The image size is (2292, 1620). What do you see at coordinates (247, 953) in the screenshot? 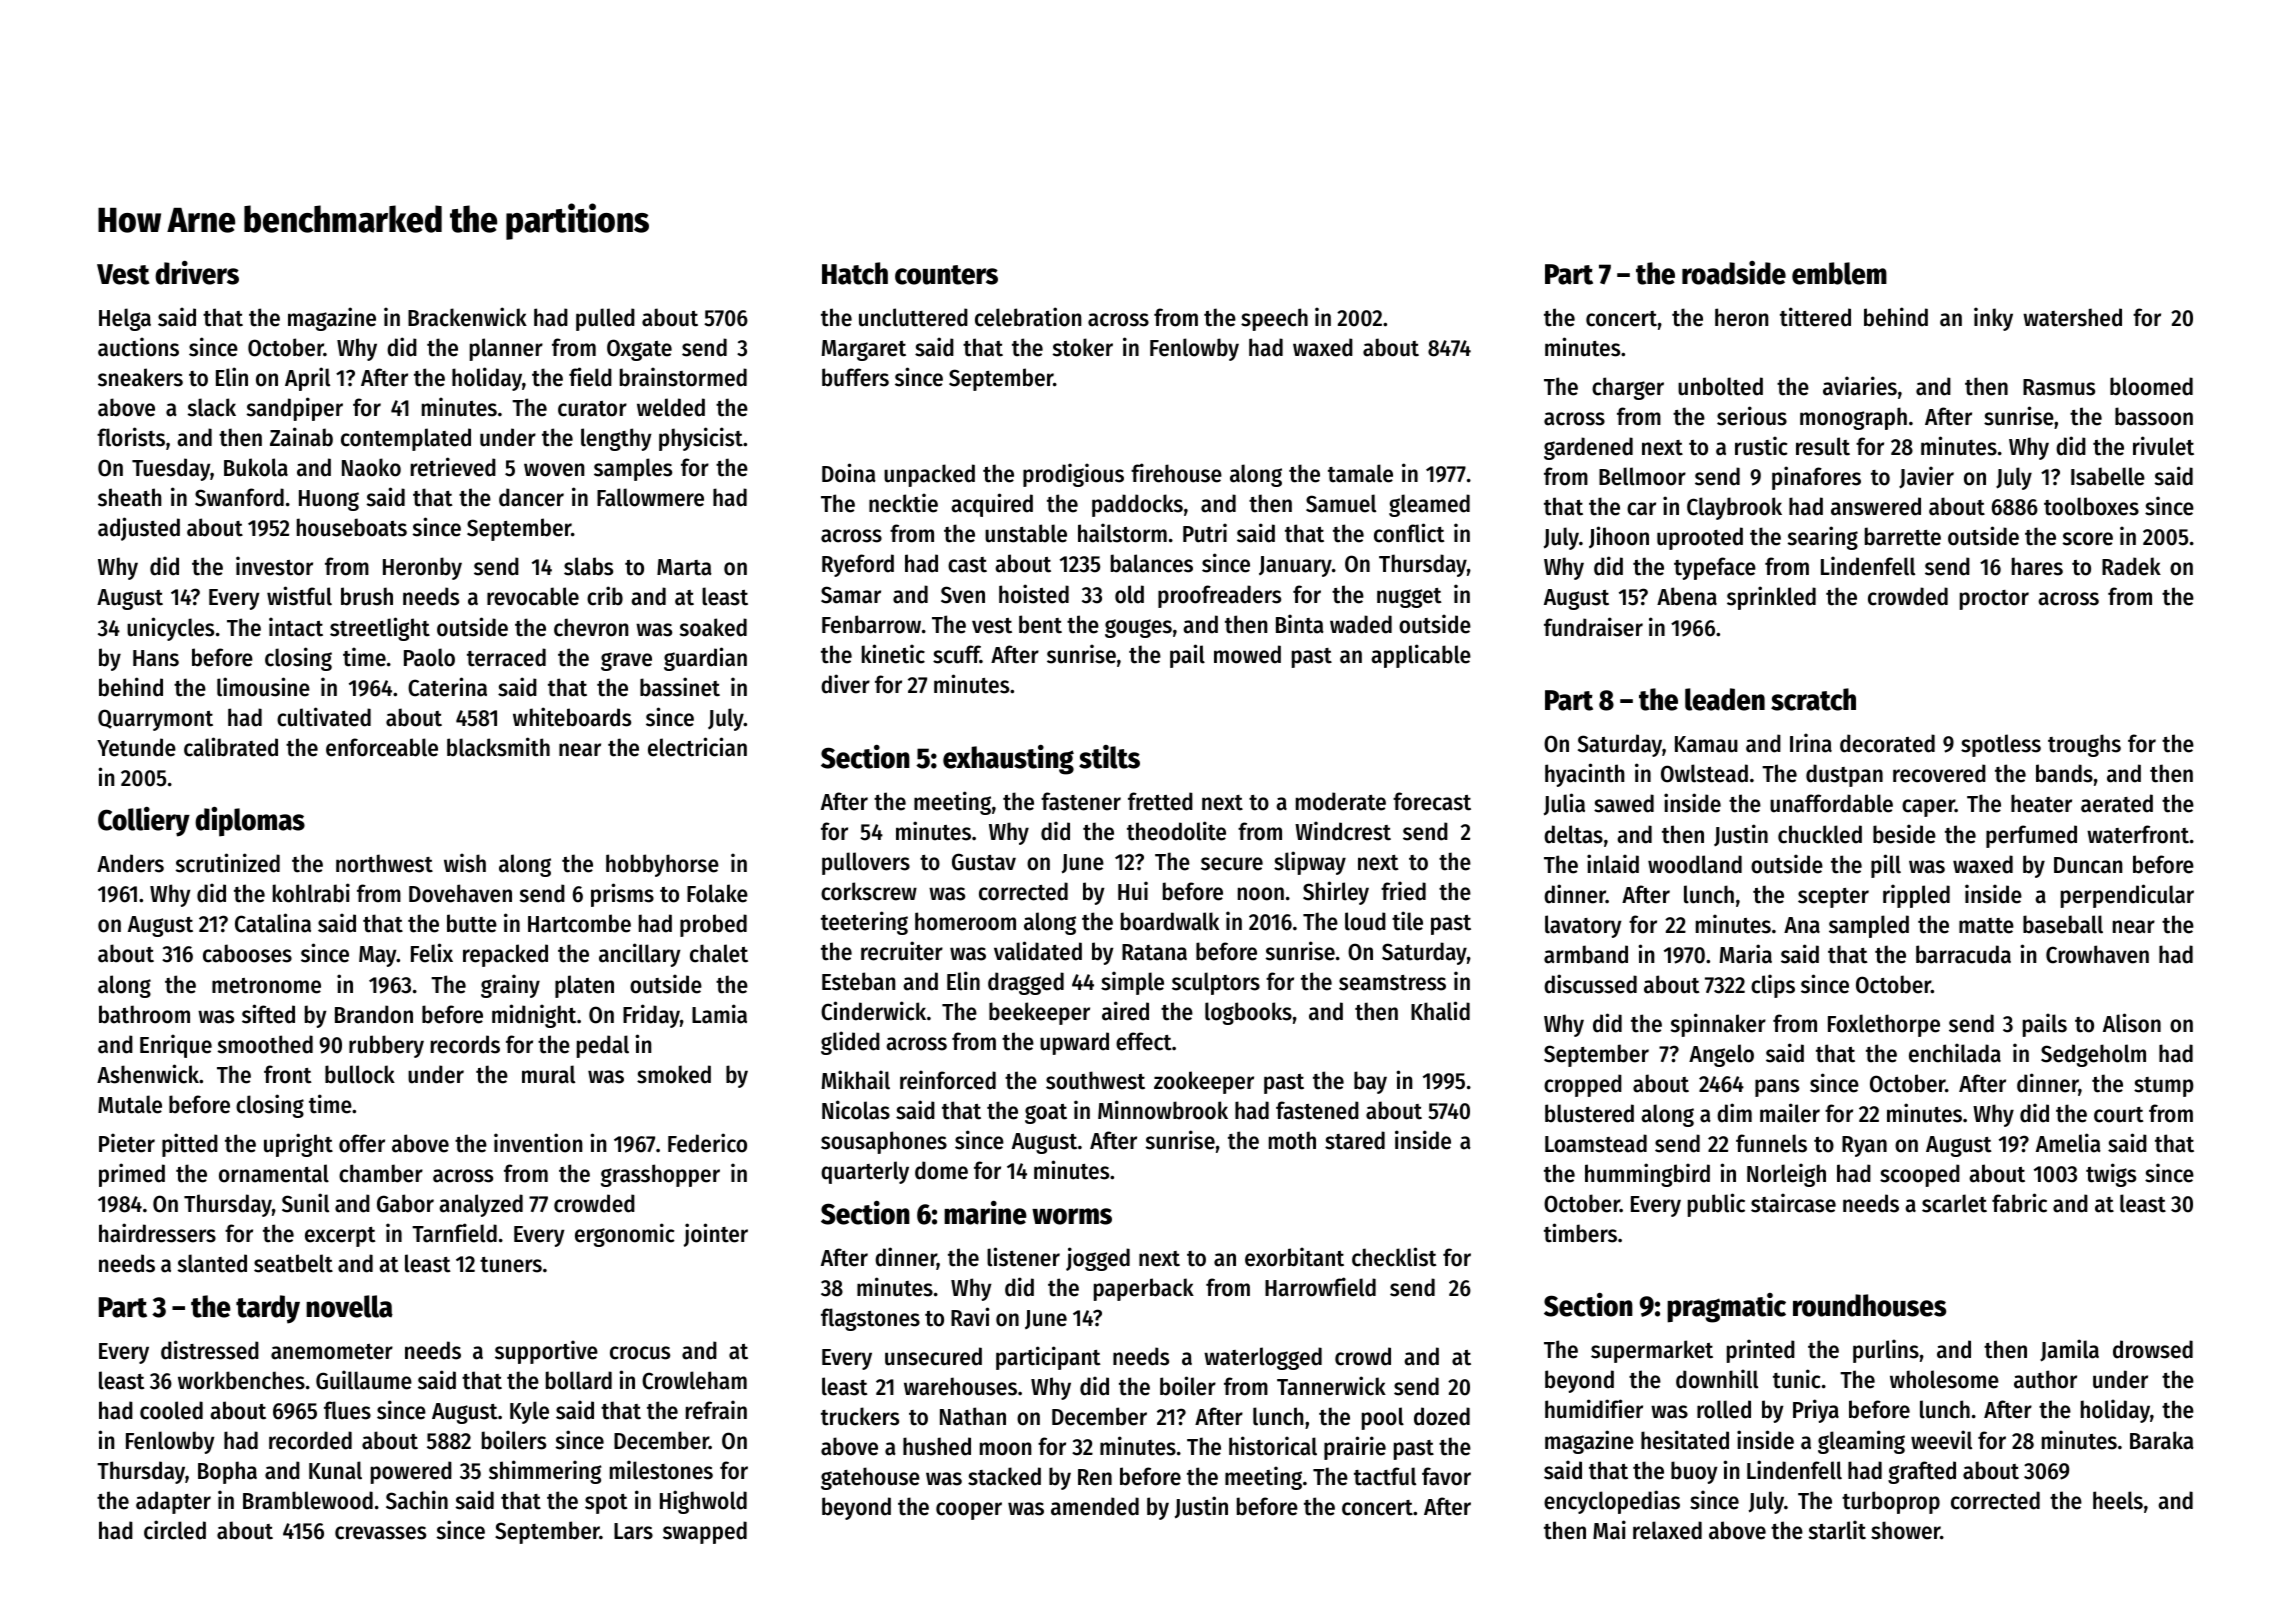
I see `cabooses` at bounding box center [247, 953].
